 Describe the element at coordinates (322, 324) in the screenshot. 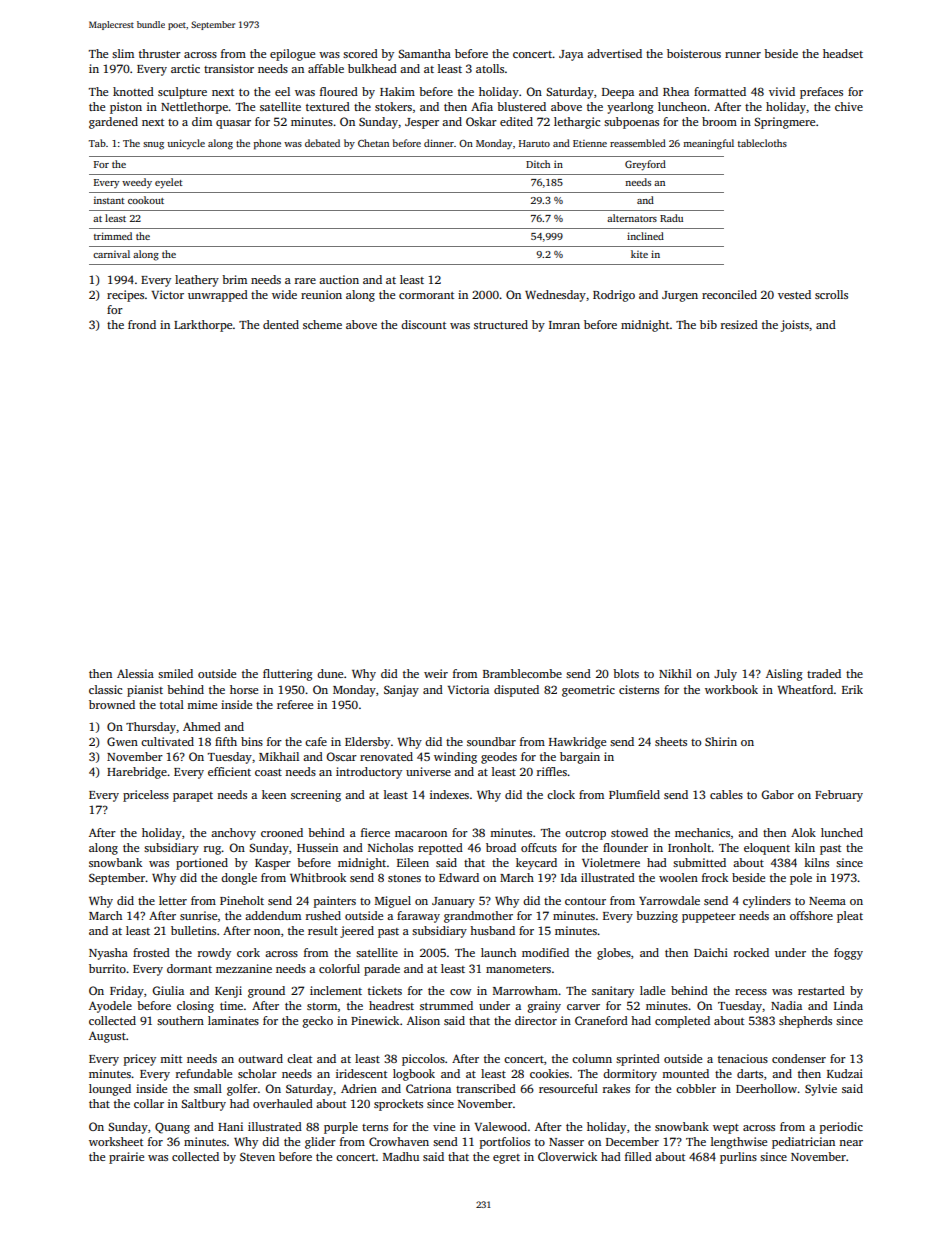

I see `scheme` at that location.
